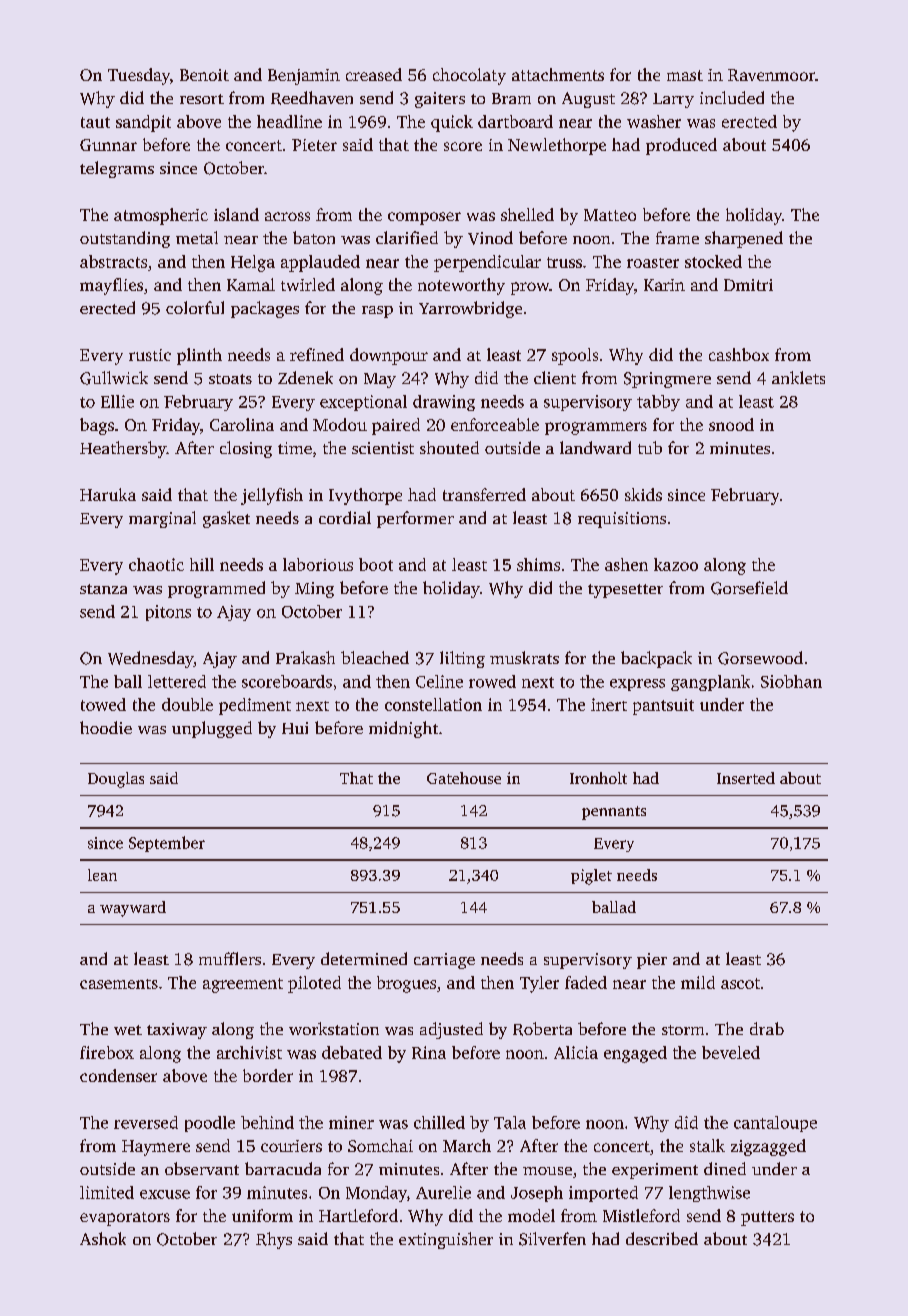 Image resolution: width=908 pixels, height=1316 pixels. Describe the element at coordinates (236, 214) in the document. I see `island` at that location.
